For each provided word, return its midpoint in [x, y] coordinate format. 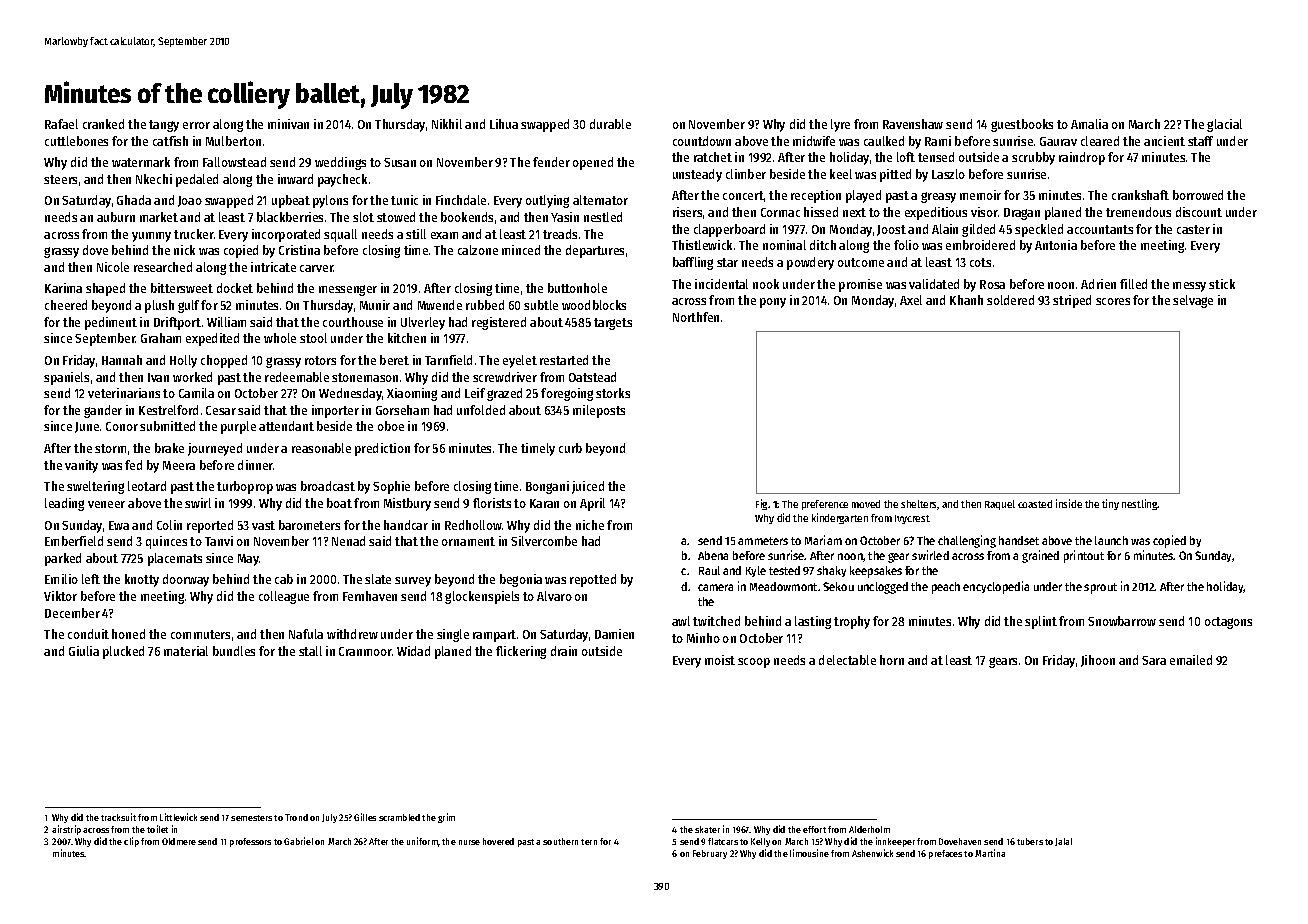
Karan [544, 503]
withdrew [352, 634]
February [710, 854]
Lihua [504, 124]
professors [250, 842]
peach [946, 588]
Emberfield [74, 541]
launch [1111, 540]
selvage [1193, 301]
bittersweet [182, 288]
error [196, 125]
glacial [1224, 125]
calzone [478, 250]
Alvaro [554, 596]
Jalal [1063, 842]
